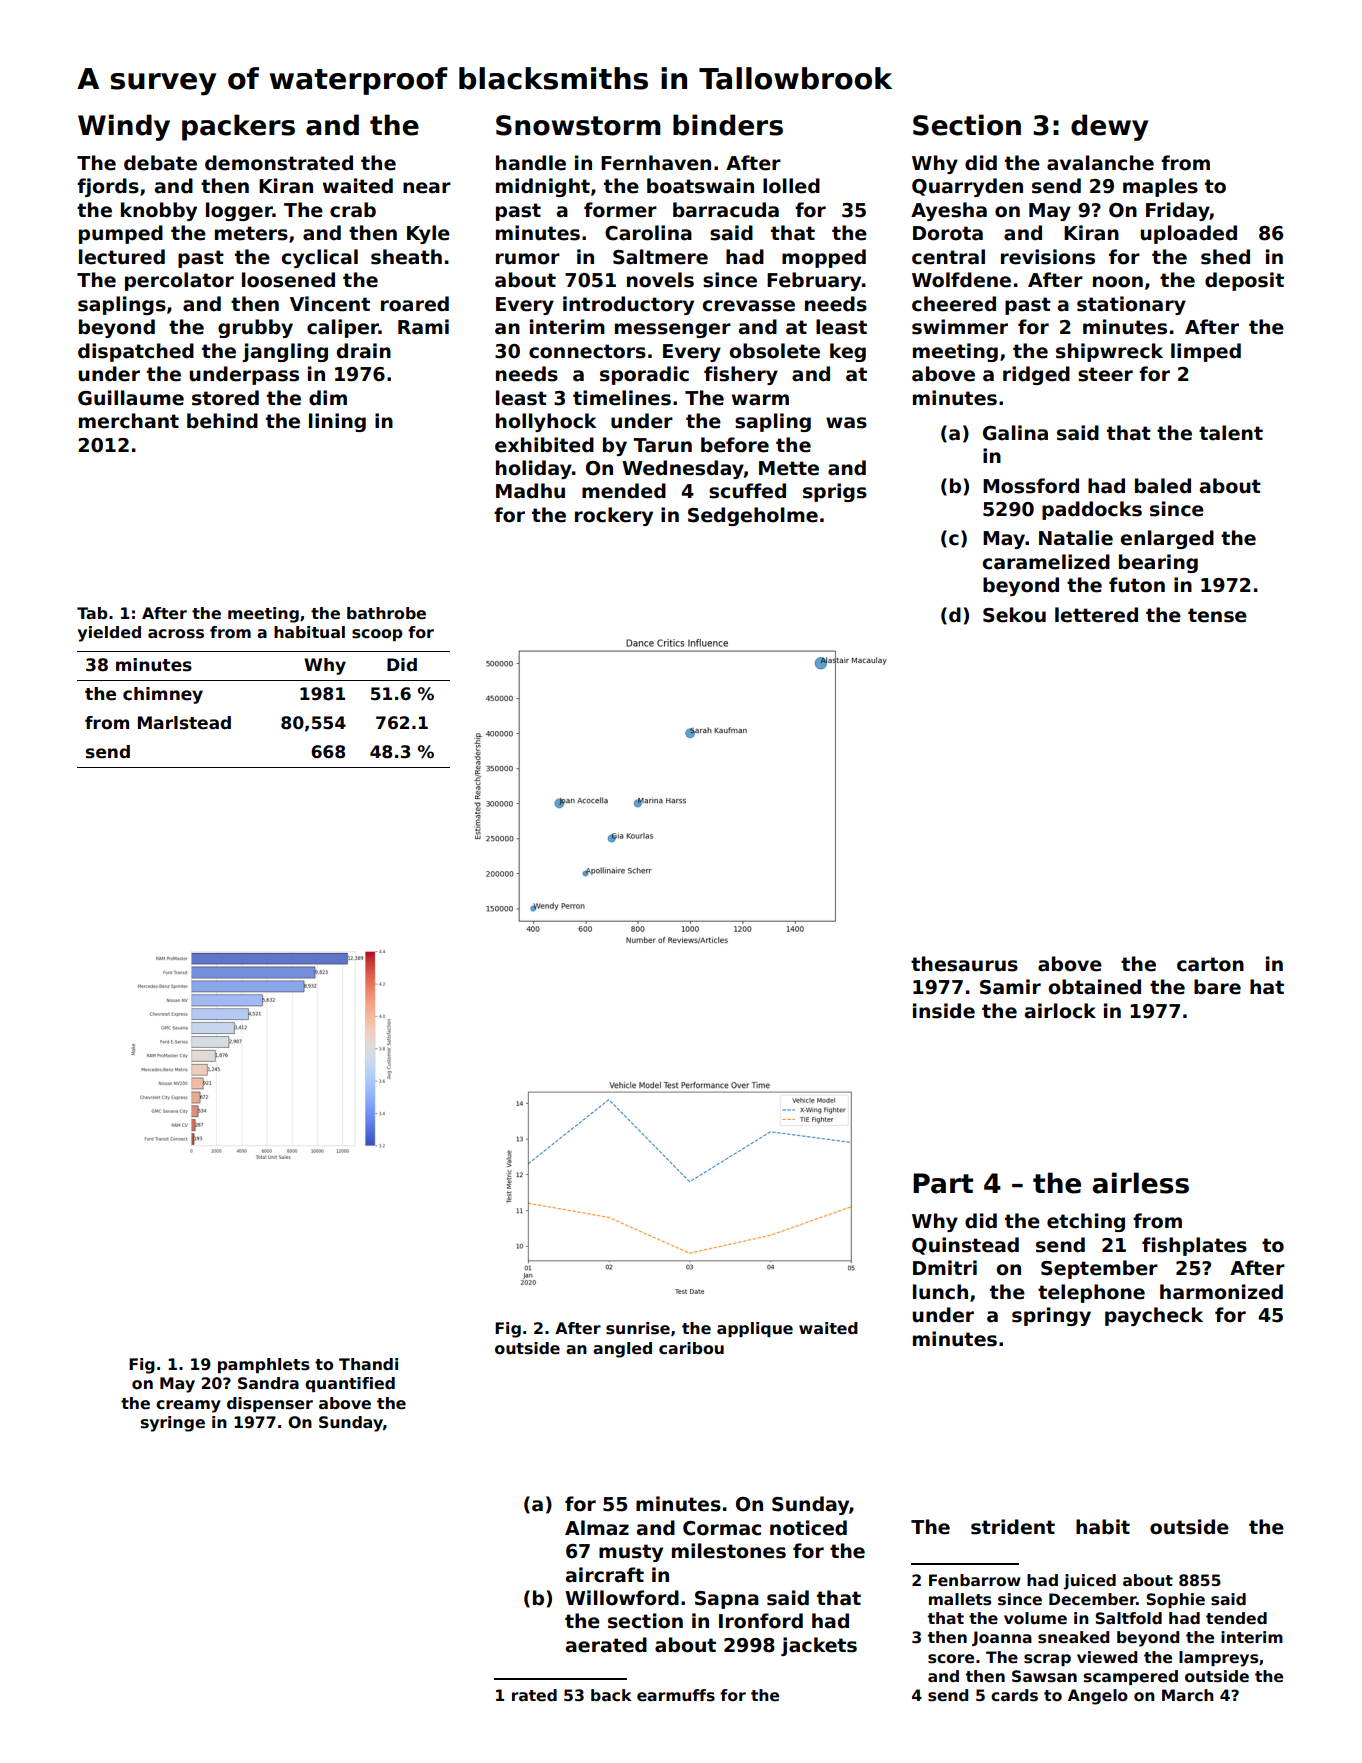  I want to click on sprigs, so click(835, 492).
